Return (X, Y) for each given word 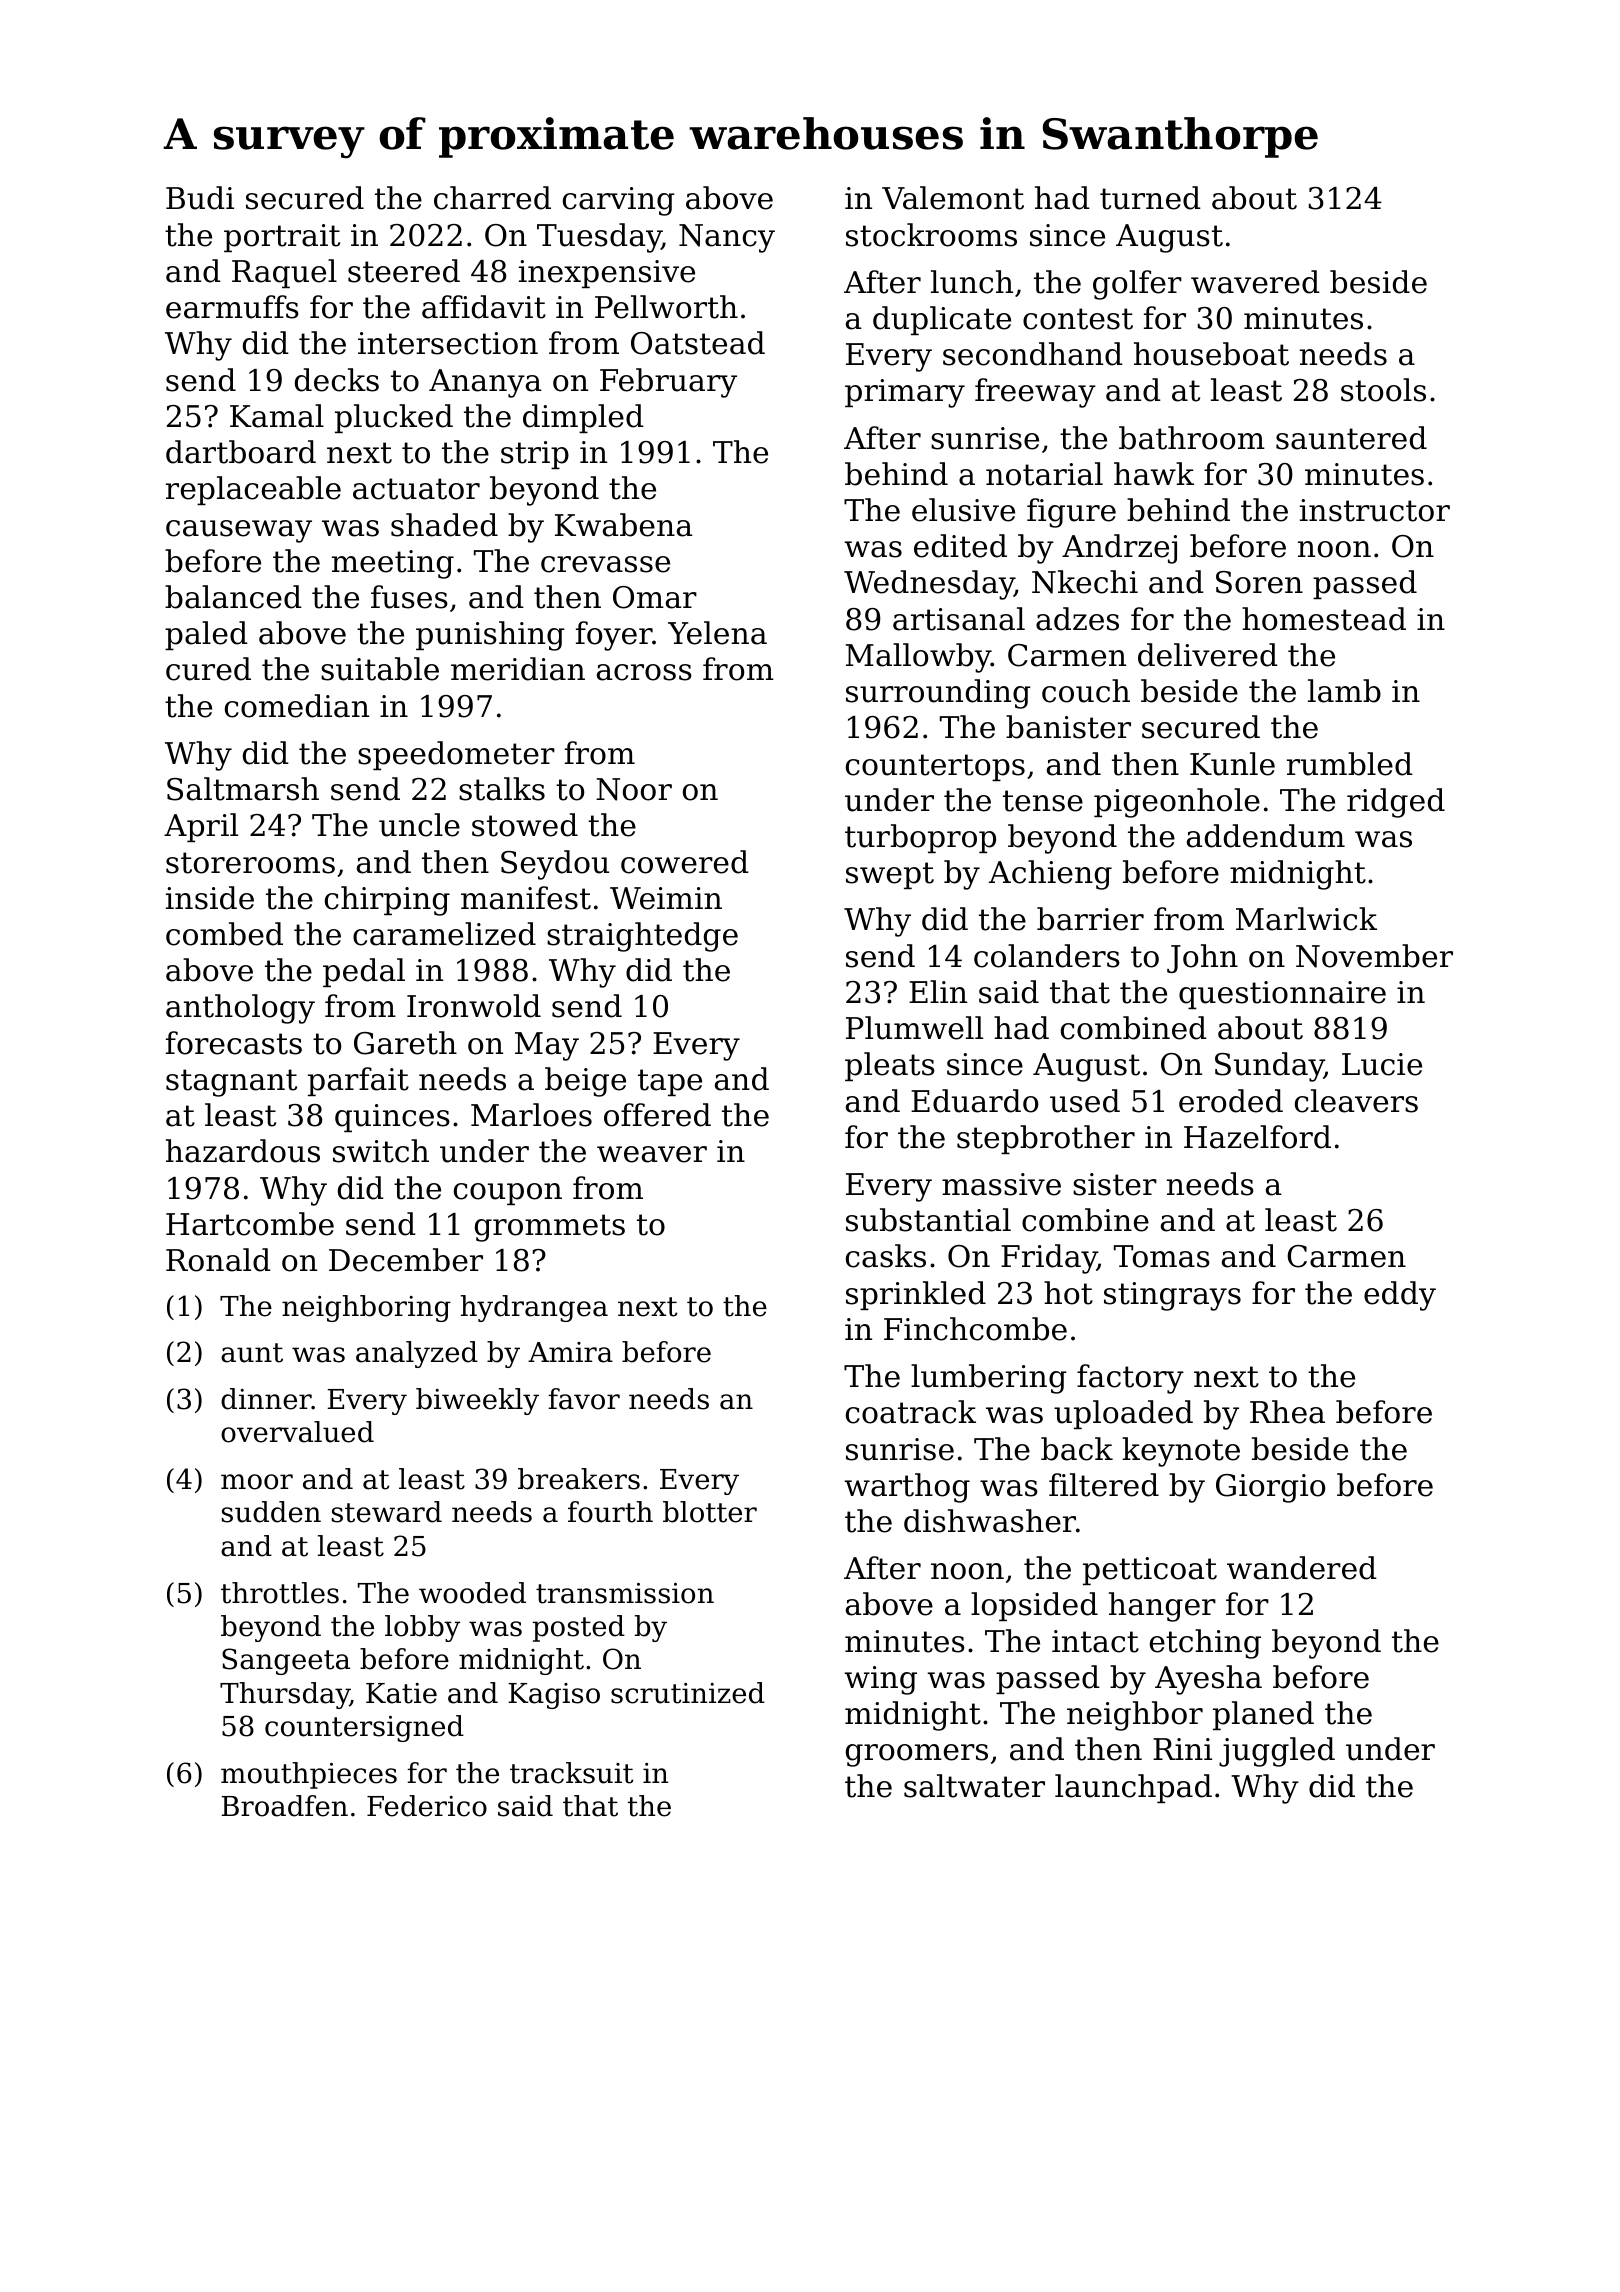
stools (1383, 390)
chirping (387, 901)
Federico (427, 1806)
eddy (1400, 1296)
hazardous (243, 1151)
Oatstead (698, 343)
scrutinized (688, 1693)
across (644, 672)
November (1374, 956)
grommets (550, 1228)
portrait (282, 238)
